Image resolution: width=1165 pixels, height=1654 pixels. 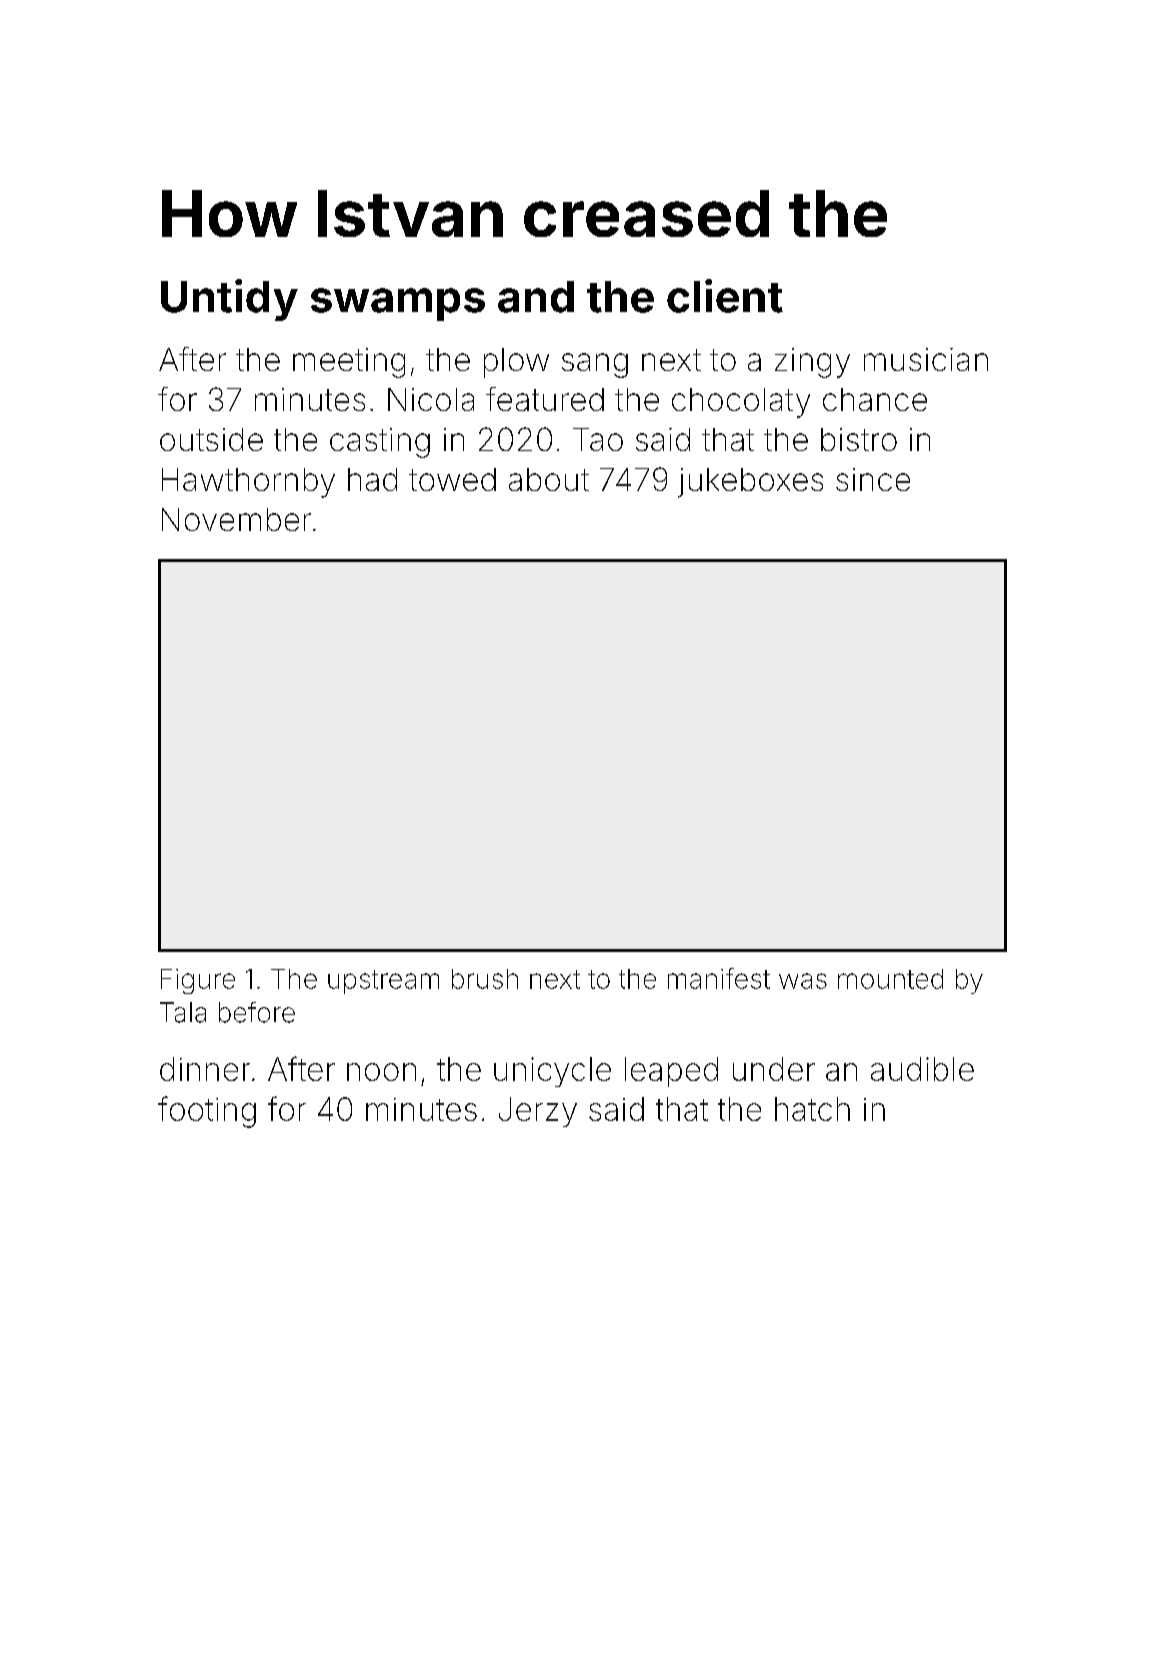 What do you see at coordinates (236, 519) in the screenshot?
I see `November` at bounding box center [236, 519].
